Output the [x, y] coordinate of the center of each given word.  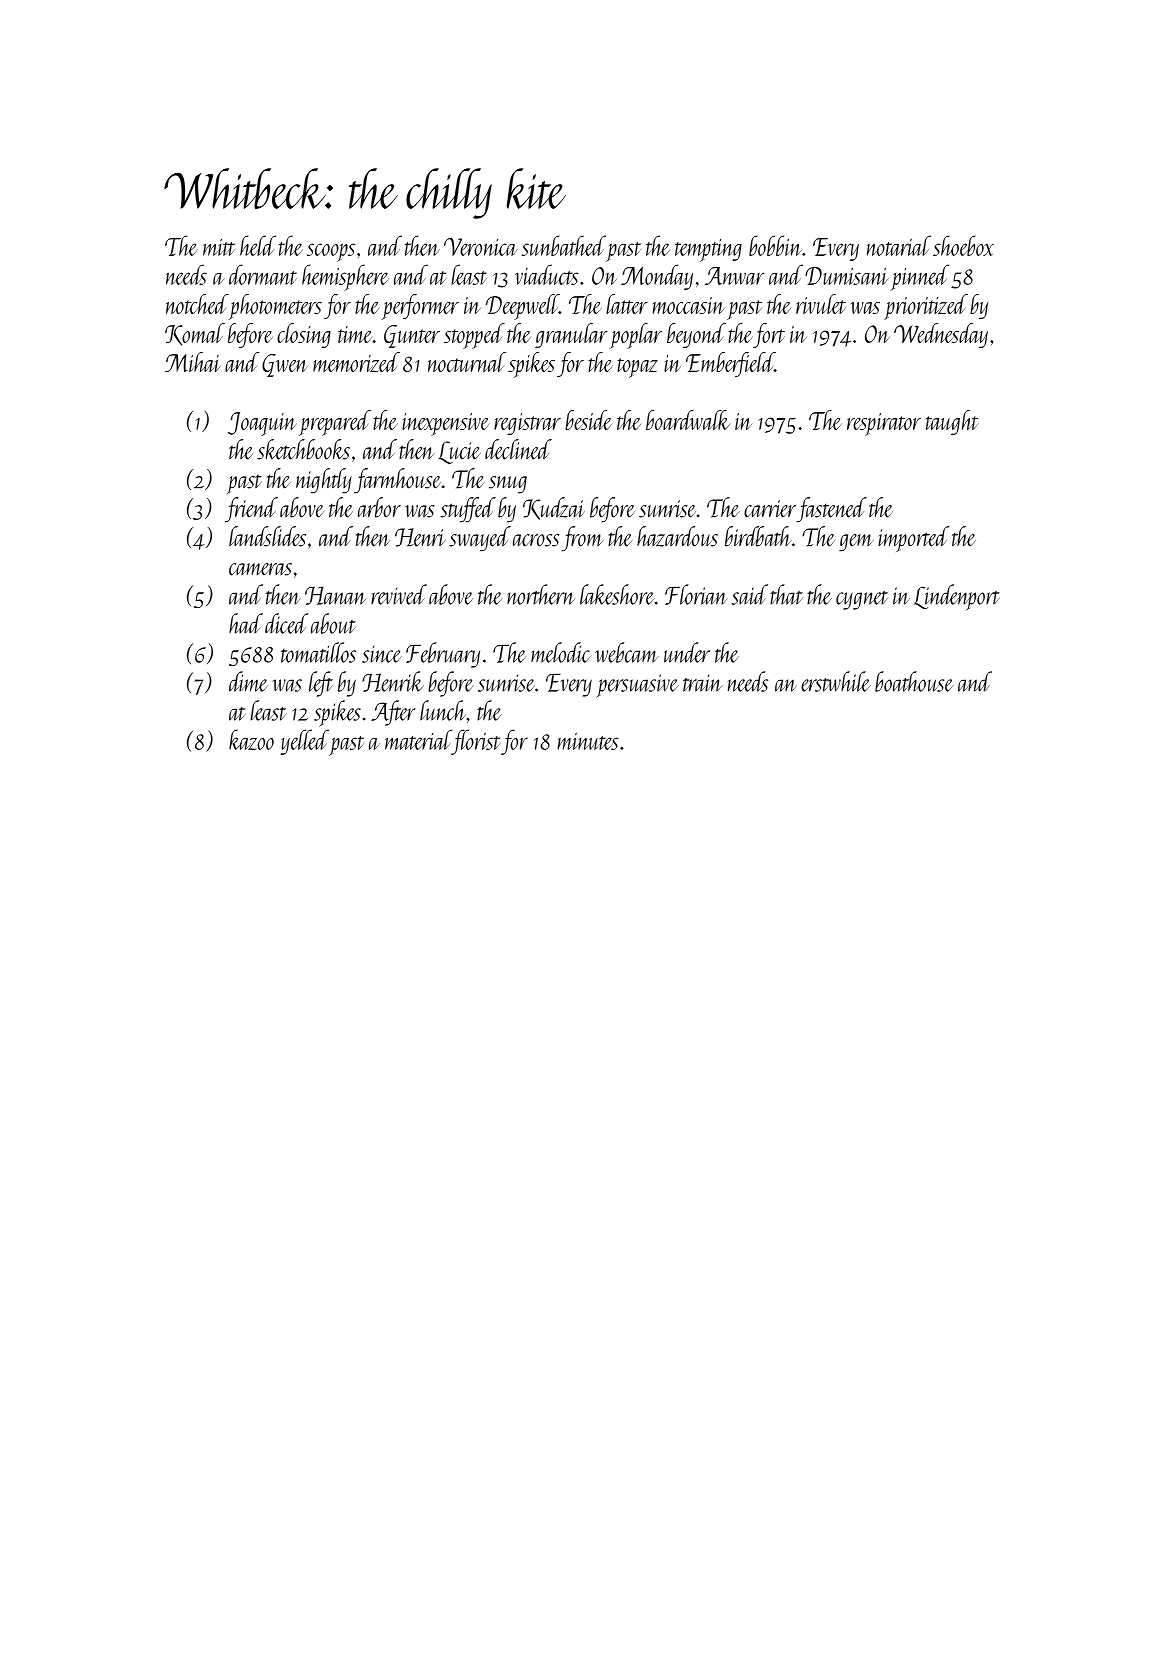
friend [251, 510]
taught [952, 422]
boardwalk [688, 420]
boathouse [914, 681]
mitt [219, 247]
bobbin [775, 245]
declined [518, 449]
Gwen [285, 365]
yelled [304, 742]
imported [913, 539]
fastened [831, 510]
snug [508, 485]
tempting [708, 250]
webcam [627, 652]
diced [286, 623]
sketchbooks [303, 449]
